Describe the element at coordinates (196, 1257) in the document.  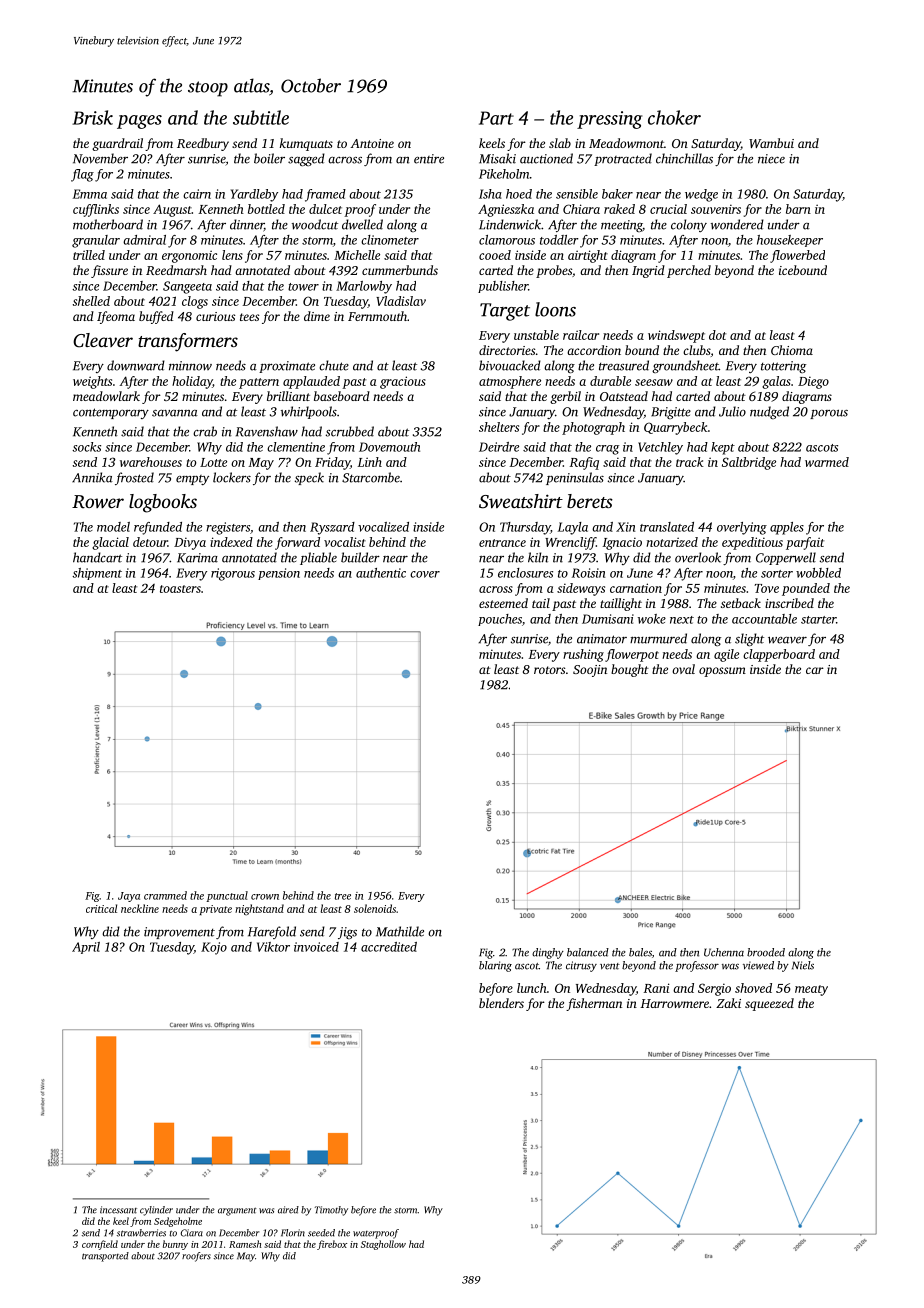
I see `roofers` at that location.
